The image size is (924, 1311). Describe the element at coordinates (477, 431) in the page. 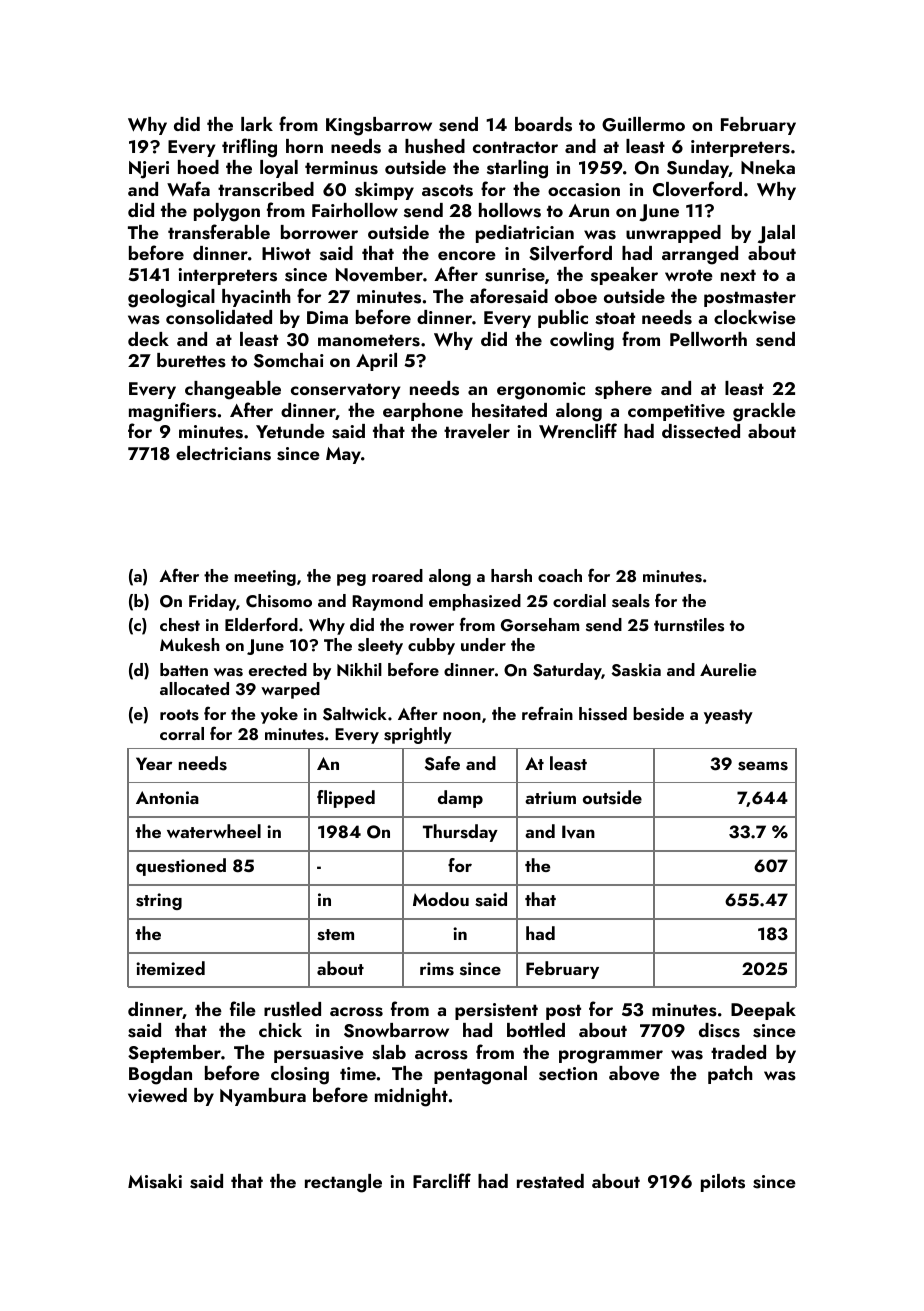

I see `traveler` at that location.
